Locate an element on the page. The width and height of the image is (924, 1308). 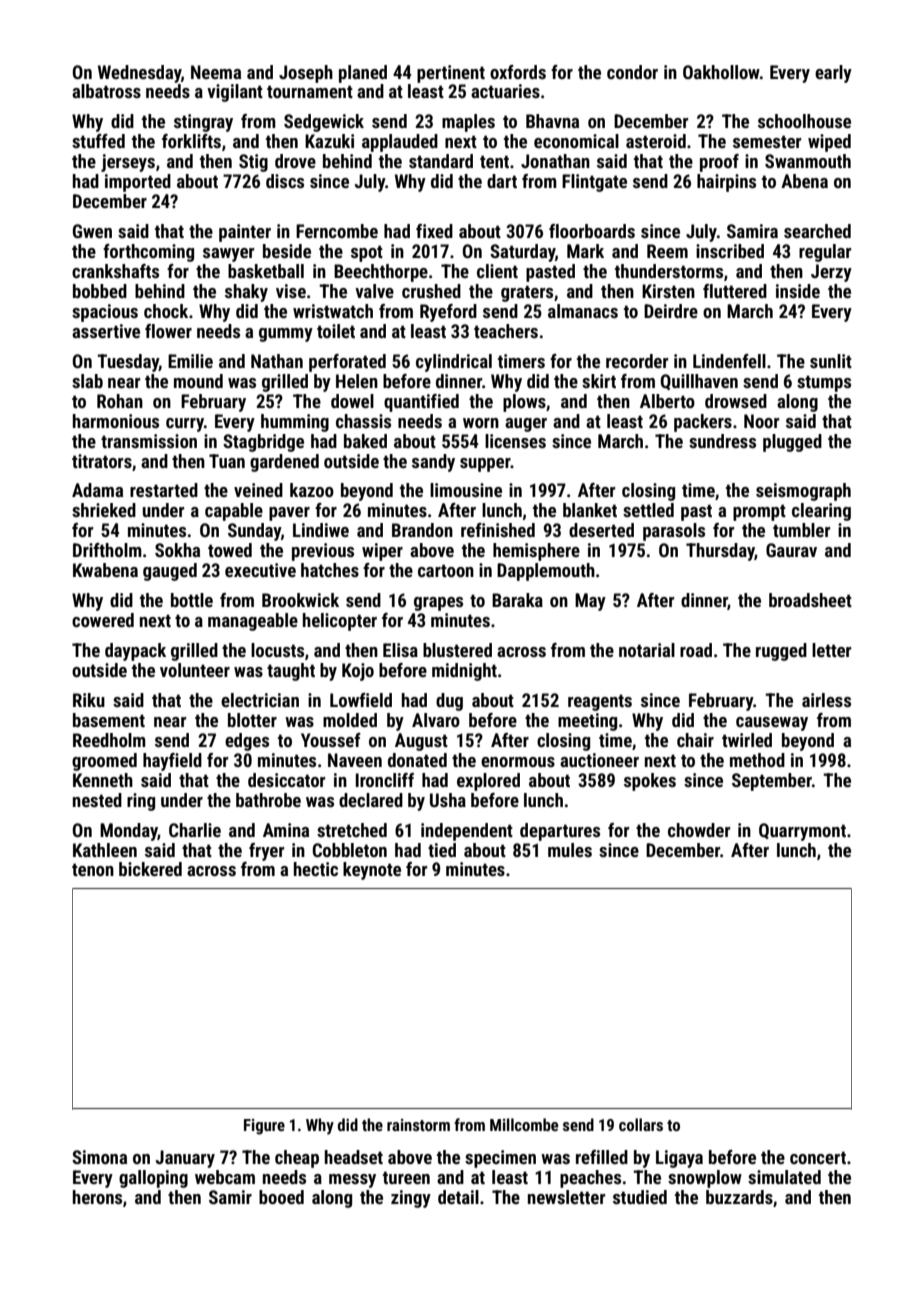
independent is located at coordinates (467, 832).
